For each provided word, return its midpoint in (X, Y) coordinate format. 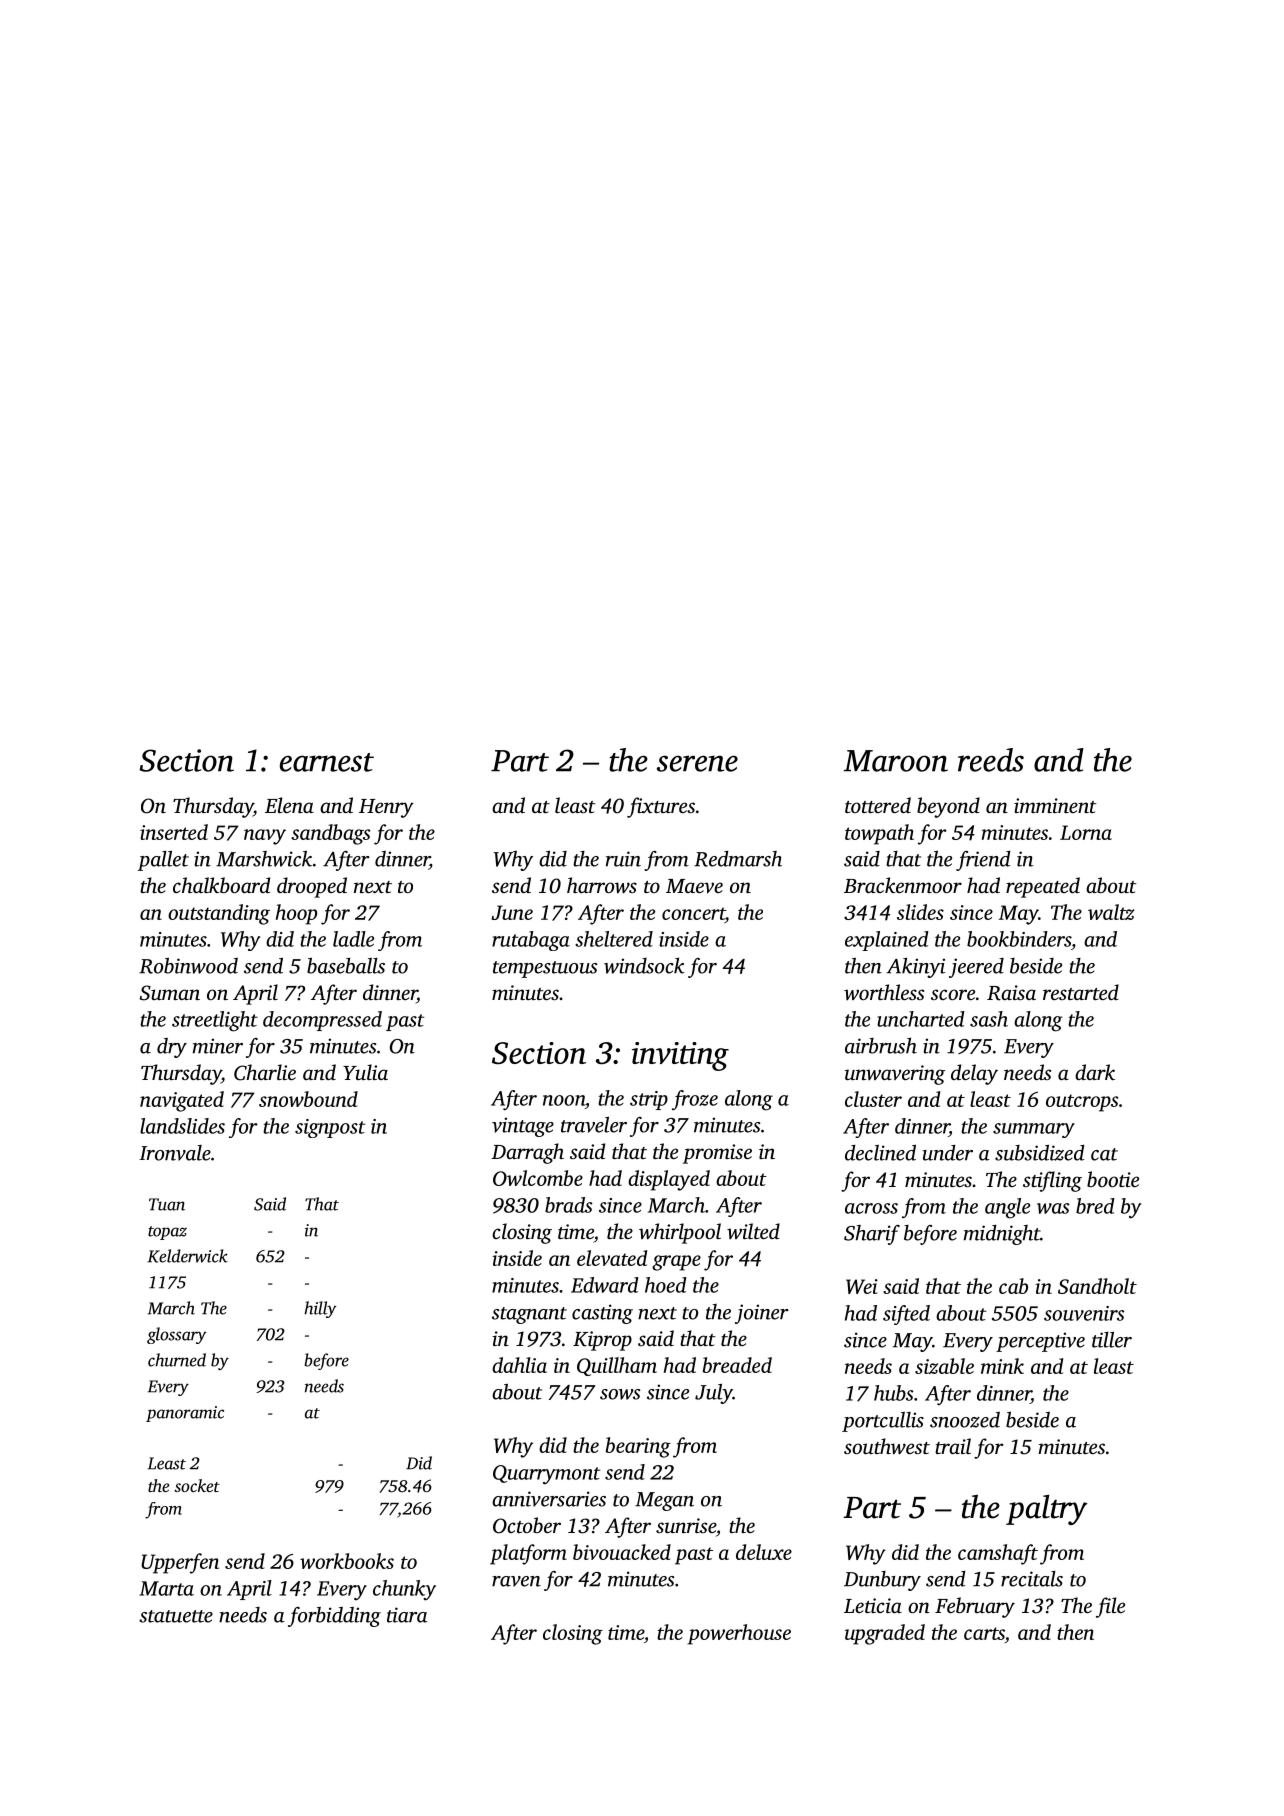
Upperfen (180, 1563)
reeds (991, 760)
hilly (320, 1309)
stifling (1052, 1181)
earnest (327, 762)
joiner (762, 1314)
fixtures (661, 807)
